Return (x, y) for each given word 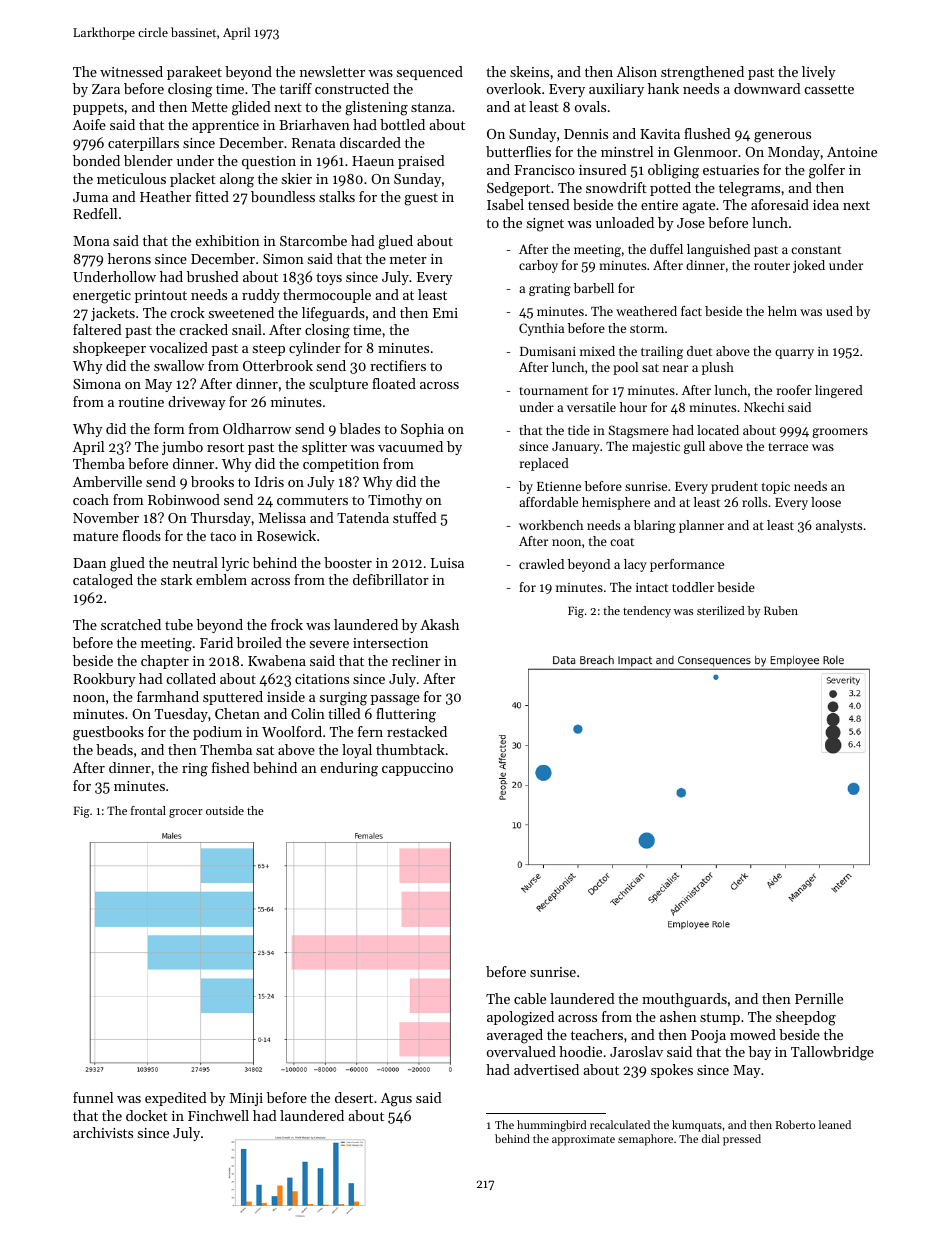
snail (247, 329)
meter (408, 259)
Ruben (781, 610)
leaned (835, 1124)
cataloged (103, 581)
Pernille (819, 998)
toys (329, 279)
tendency (647, 612)
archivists (103, 1132)
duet (699, 351)
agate (698, 207)
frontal (148, 810)
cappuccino (417, 769)
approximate (583, 1140)
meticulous (131, 178)
